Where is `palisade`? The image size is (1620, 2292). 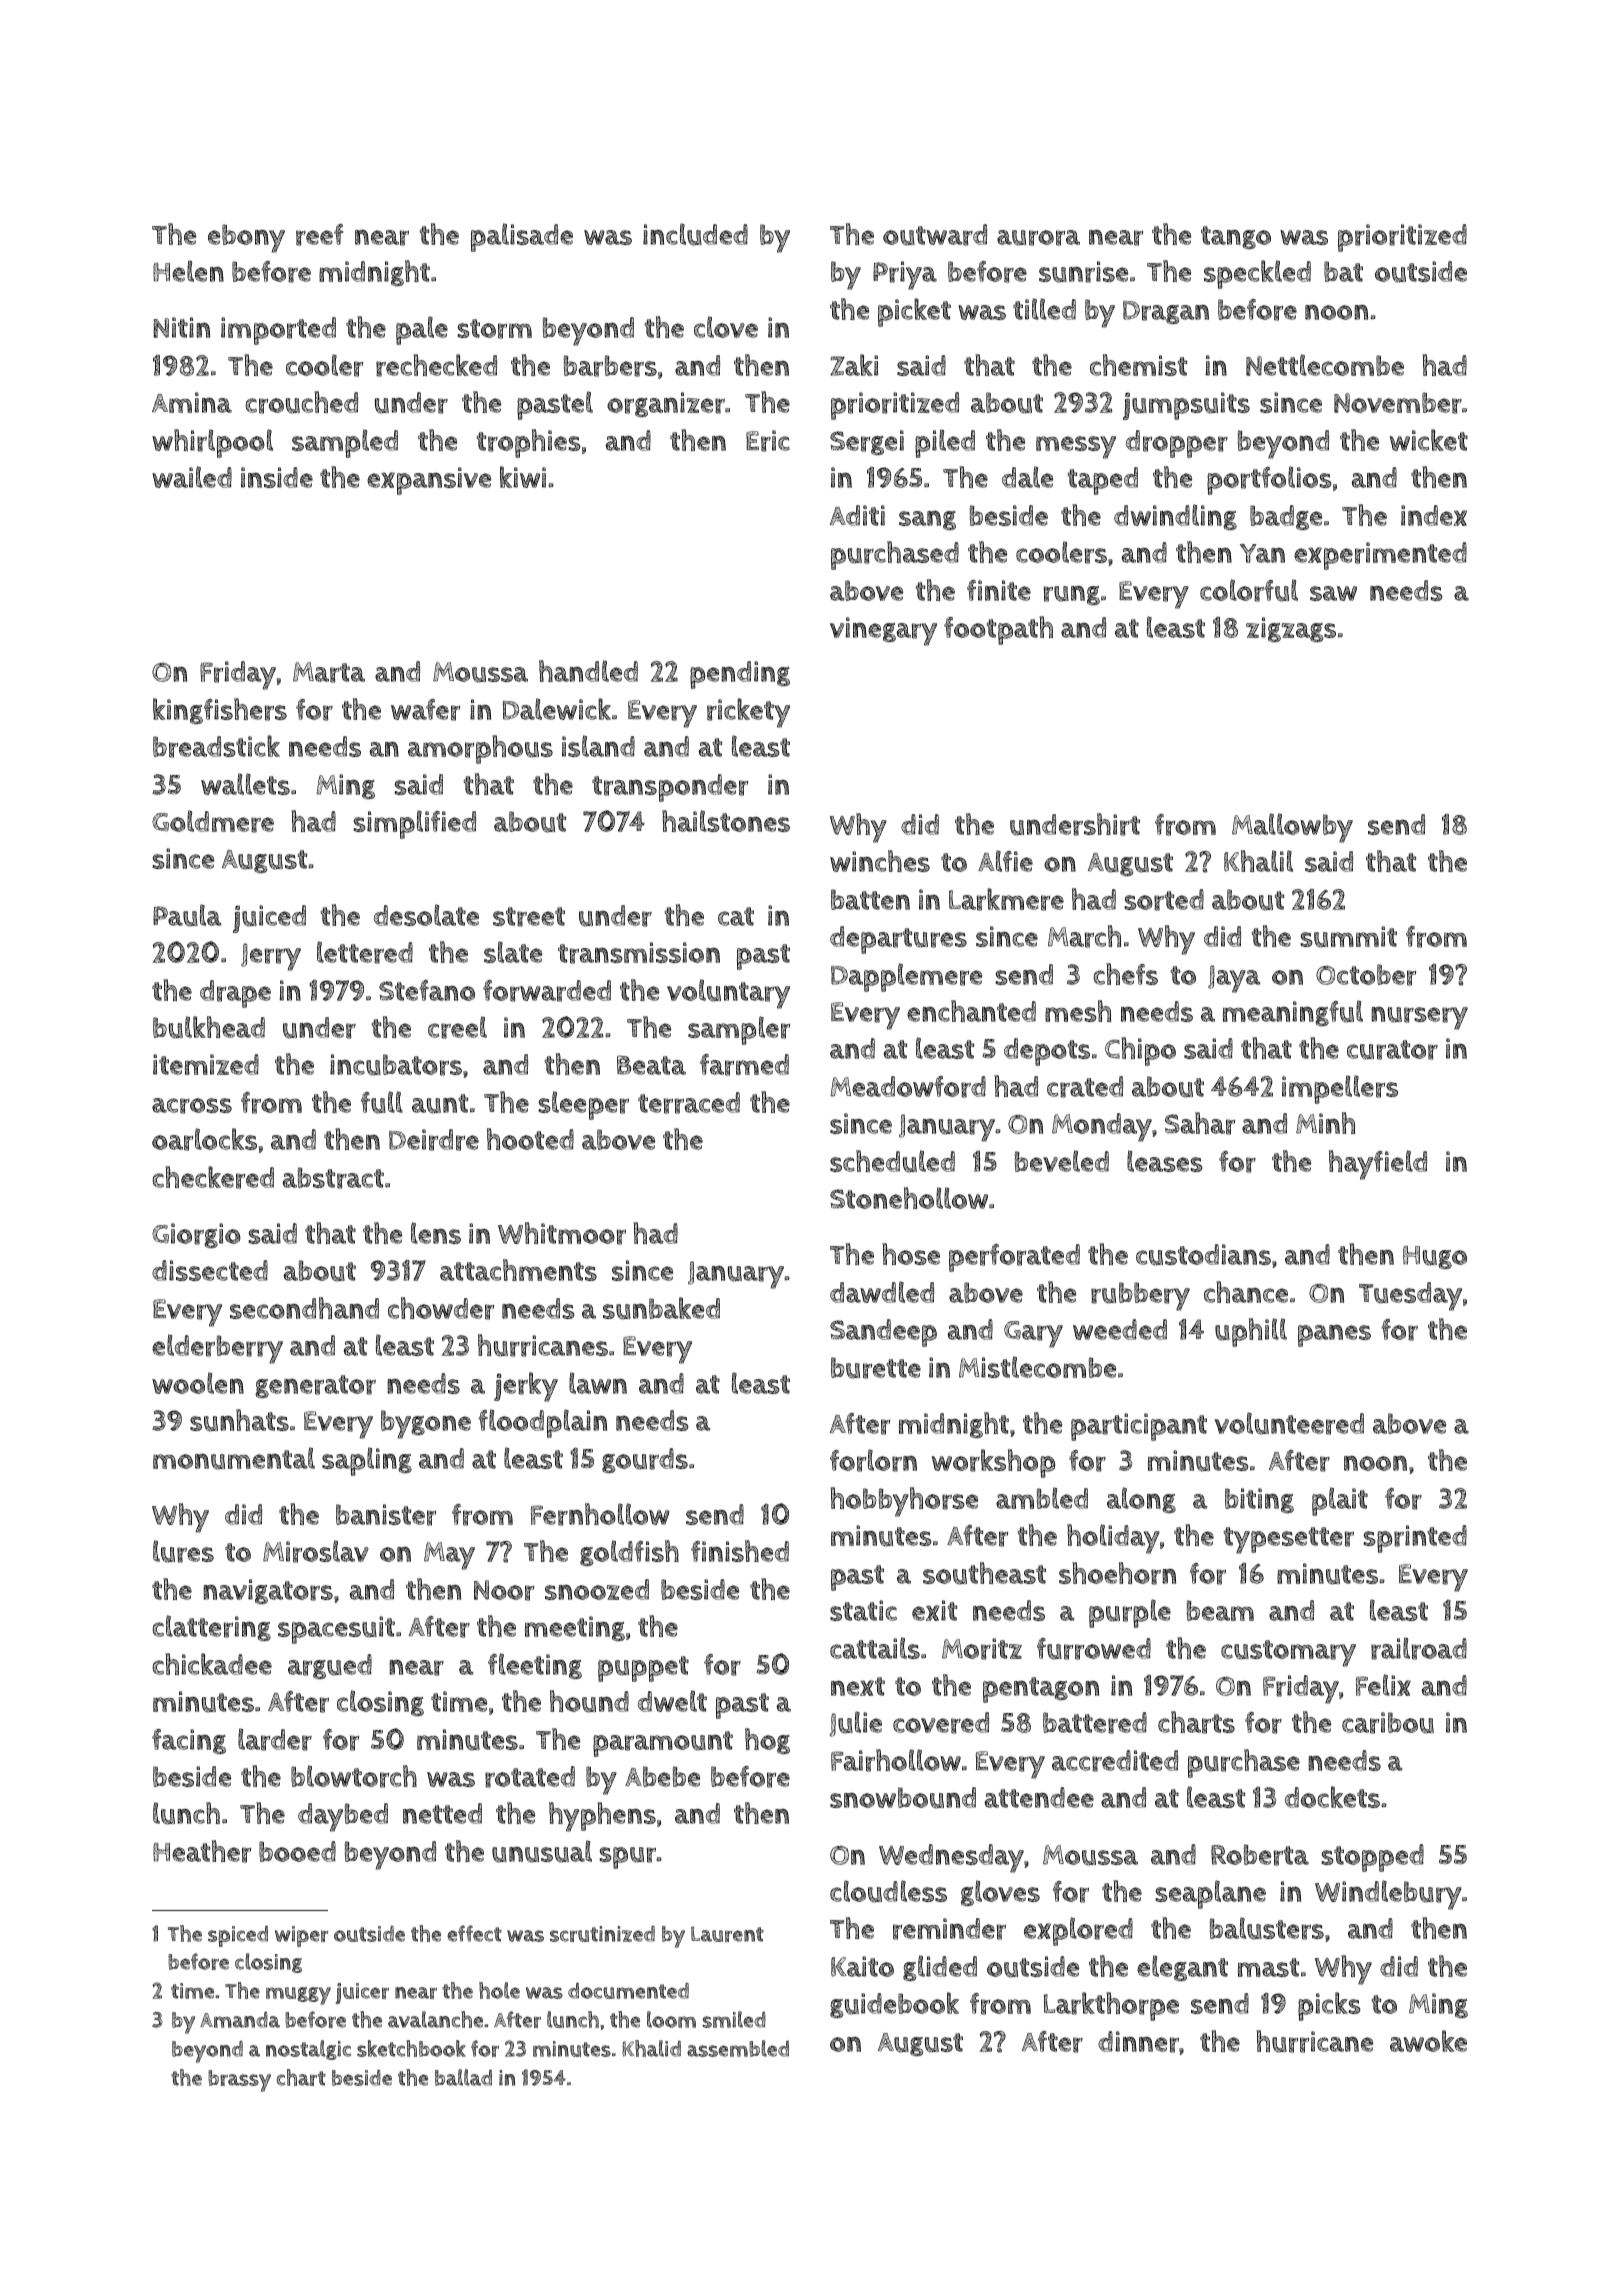
palisade is located at coordinates (522, 237).
